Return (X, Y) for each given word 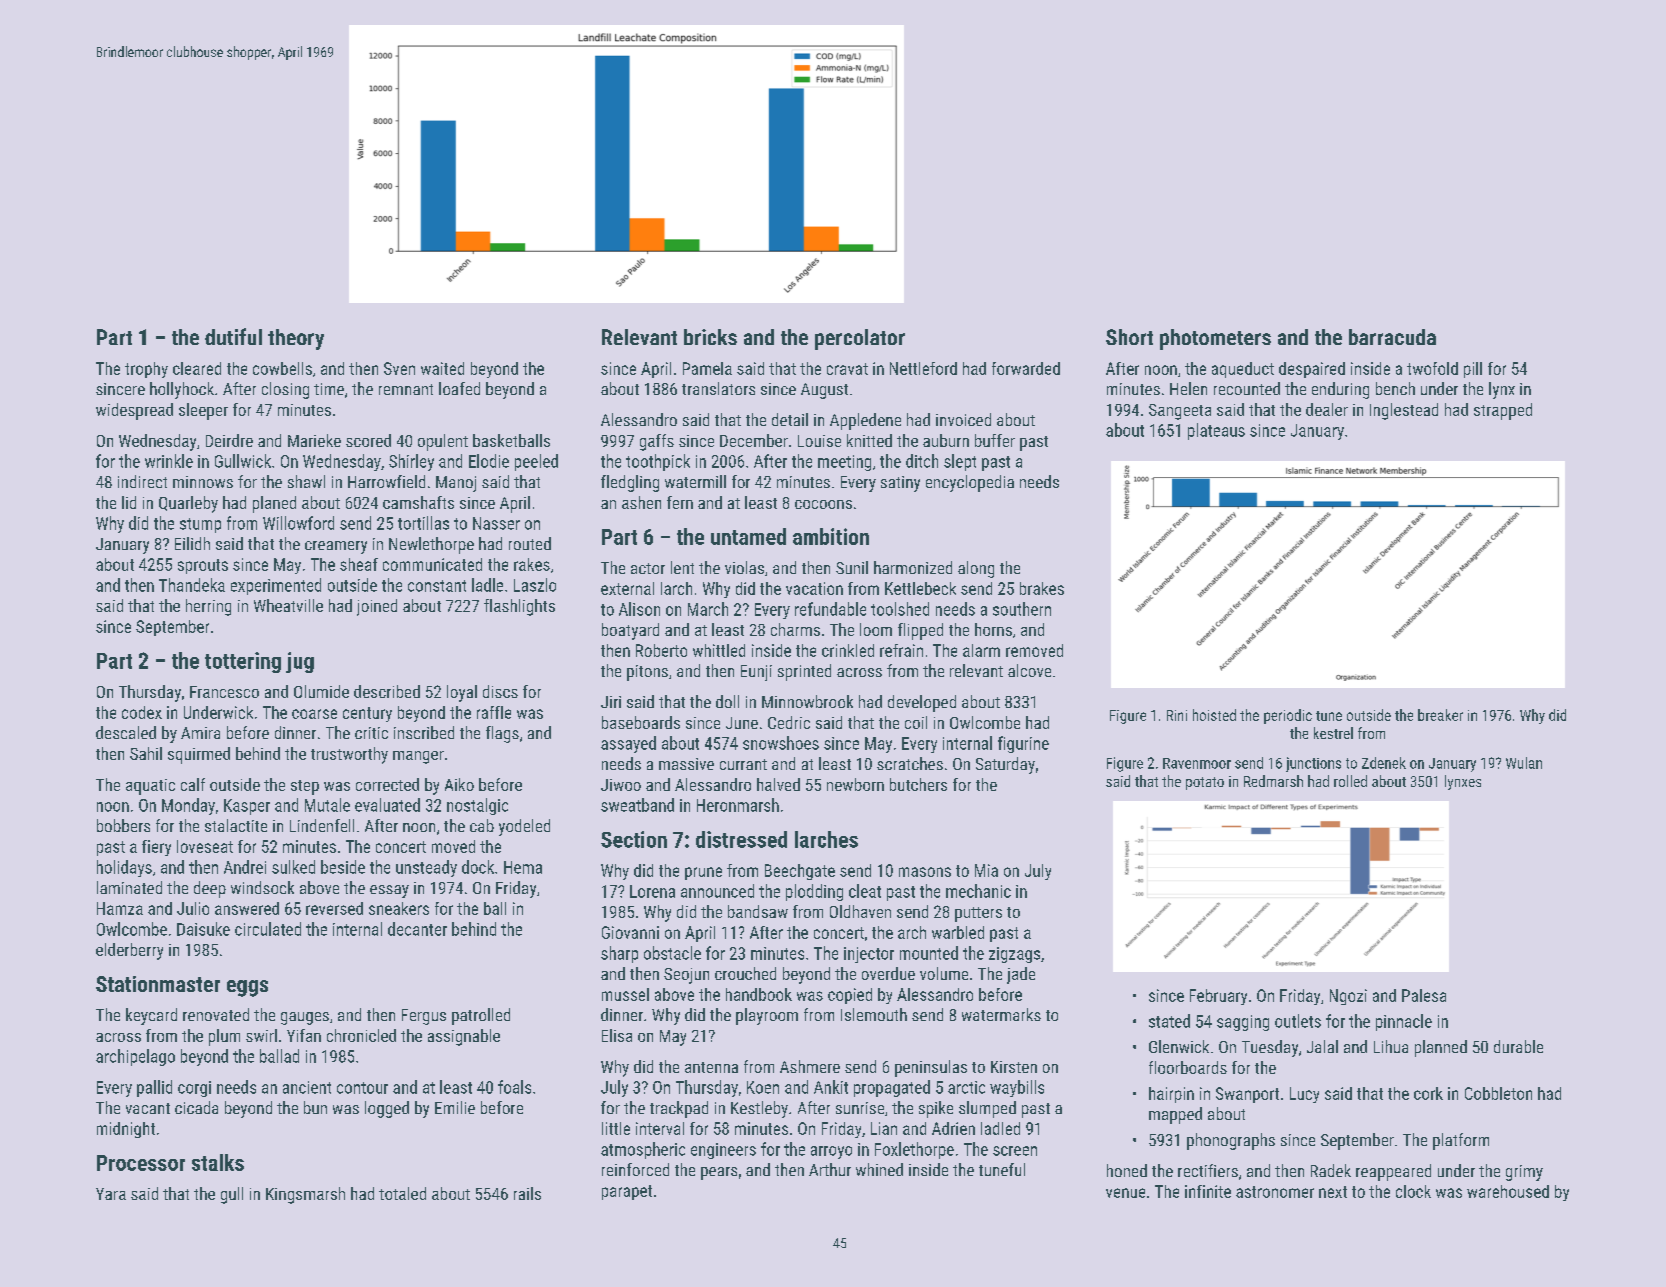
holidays (124, 868)
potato (1205, 783)
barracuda (1392, 337)
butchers (918, 784)
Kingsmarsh (305, 1195)
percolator (860, 339)
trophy (146, 370)
